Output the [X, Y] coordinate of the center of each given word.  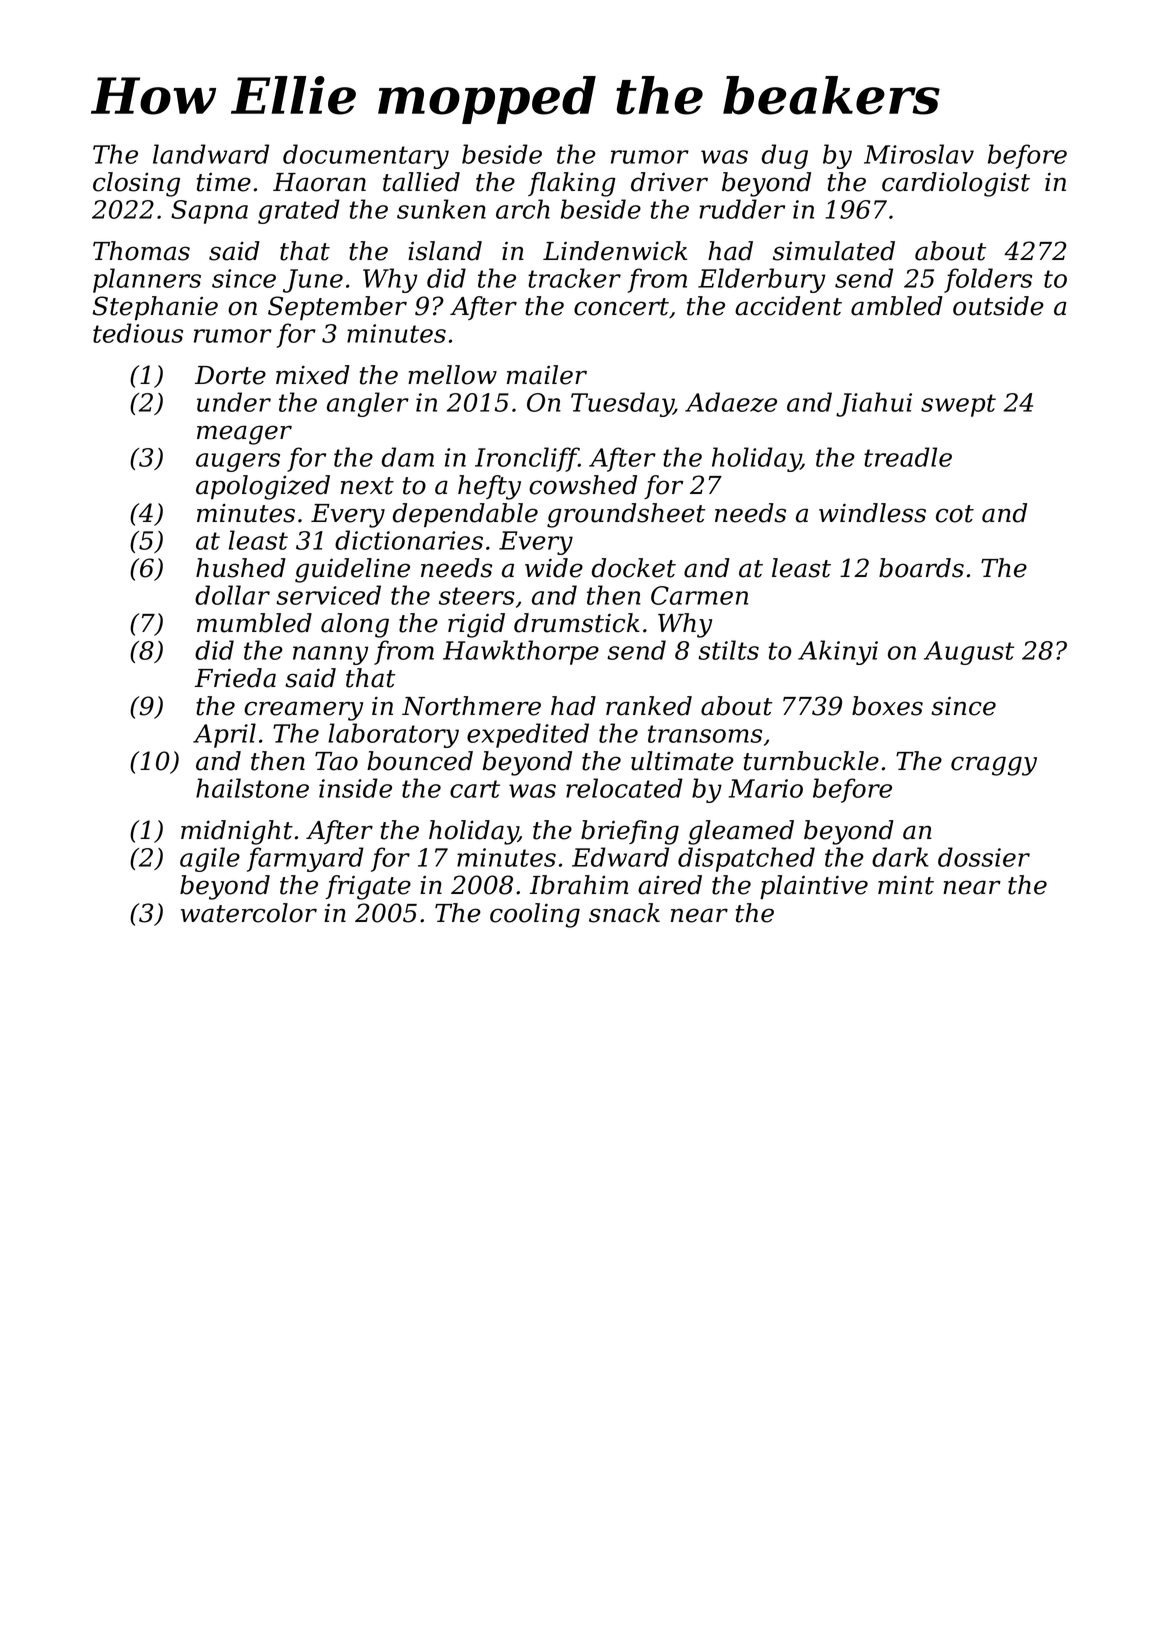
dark [900, 857]
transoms [705, 734]
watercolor [249, 913]
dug [785, 156]
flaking [572, 184]
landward [211, 154]
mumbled [254, 623]
